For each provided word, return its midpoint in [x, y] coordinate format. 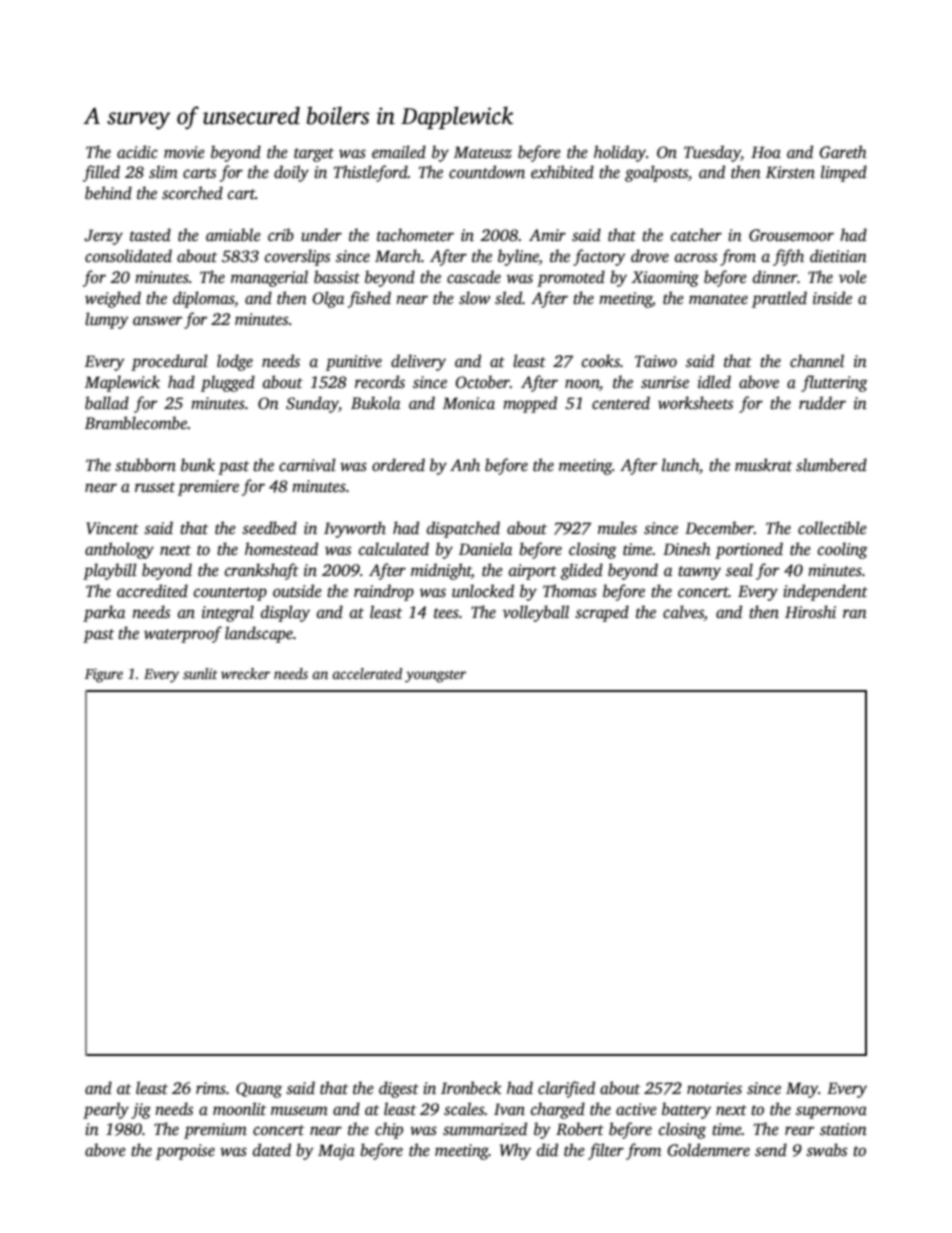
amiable [233, 235]
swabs [826, 1150]
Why [515, 1151]
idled [714, 382]
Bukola [375, 403]
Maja [336, 1152]
